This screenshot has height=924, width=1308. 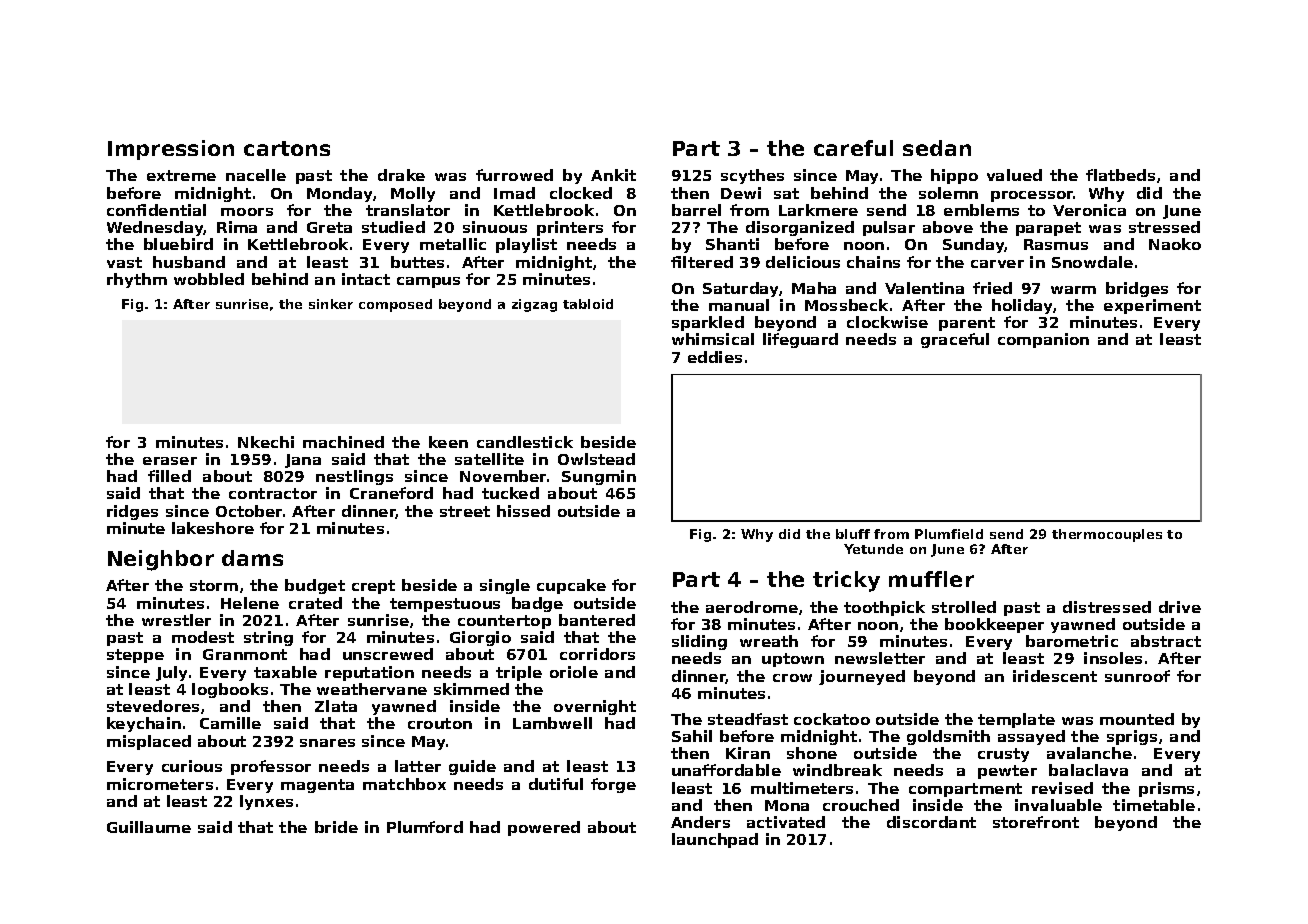 What do you see at coordinates (303, 461) in the screenshot?
I see `Jana` at bounding box center [303, 461].
